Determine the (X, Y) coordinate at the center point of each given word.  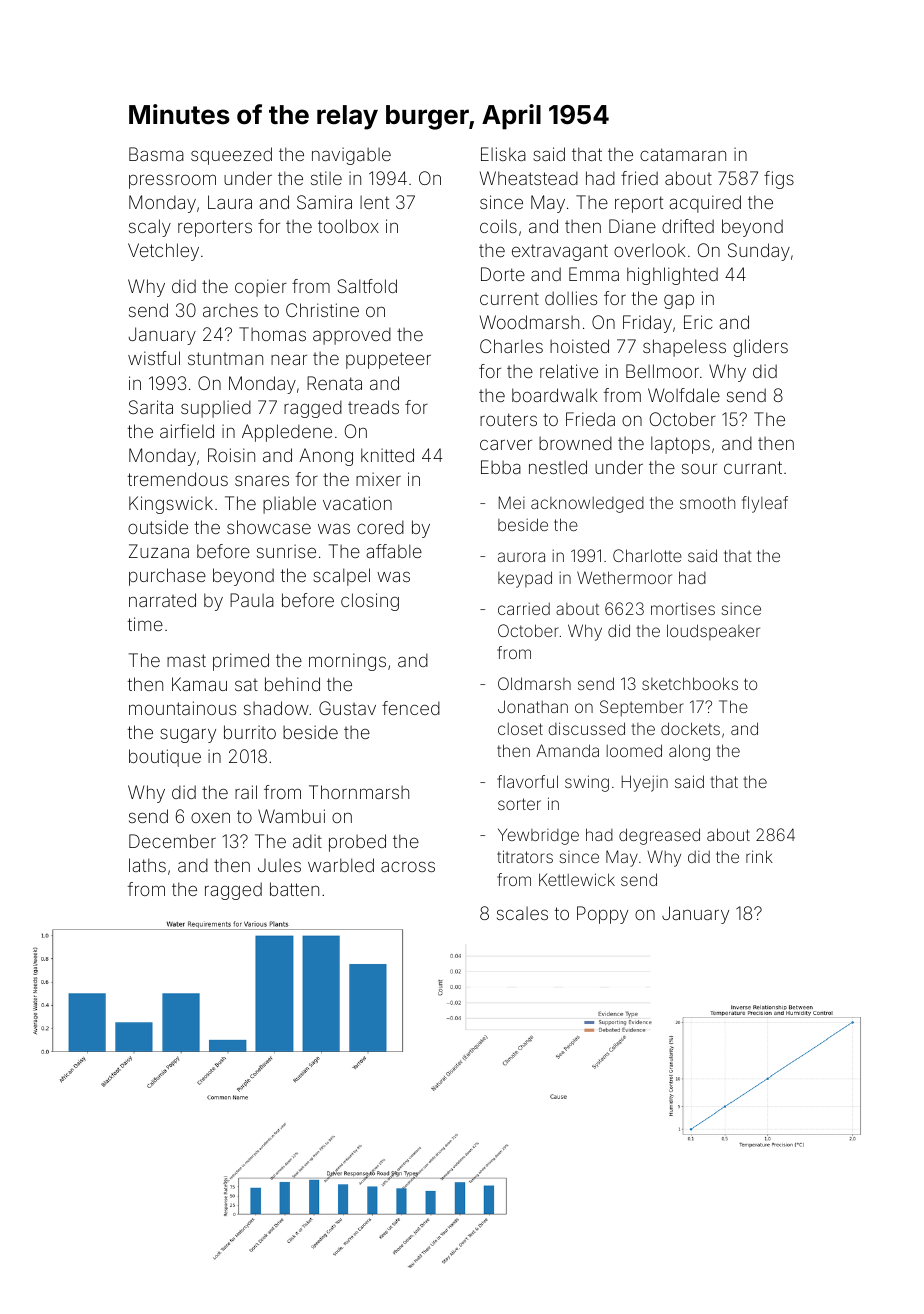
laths (147, 865)
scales (522, 913)
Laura (230, 202)
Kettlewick (577, 879)
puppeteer (388, 360)
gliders (760, 348)
